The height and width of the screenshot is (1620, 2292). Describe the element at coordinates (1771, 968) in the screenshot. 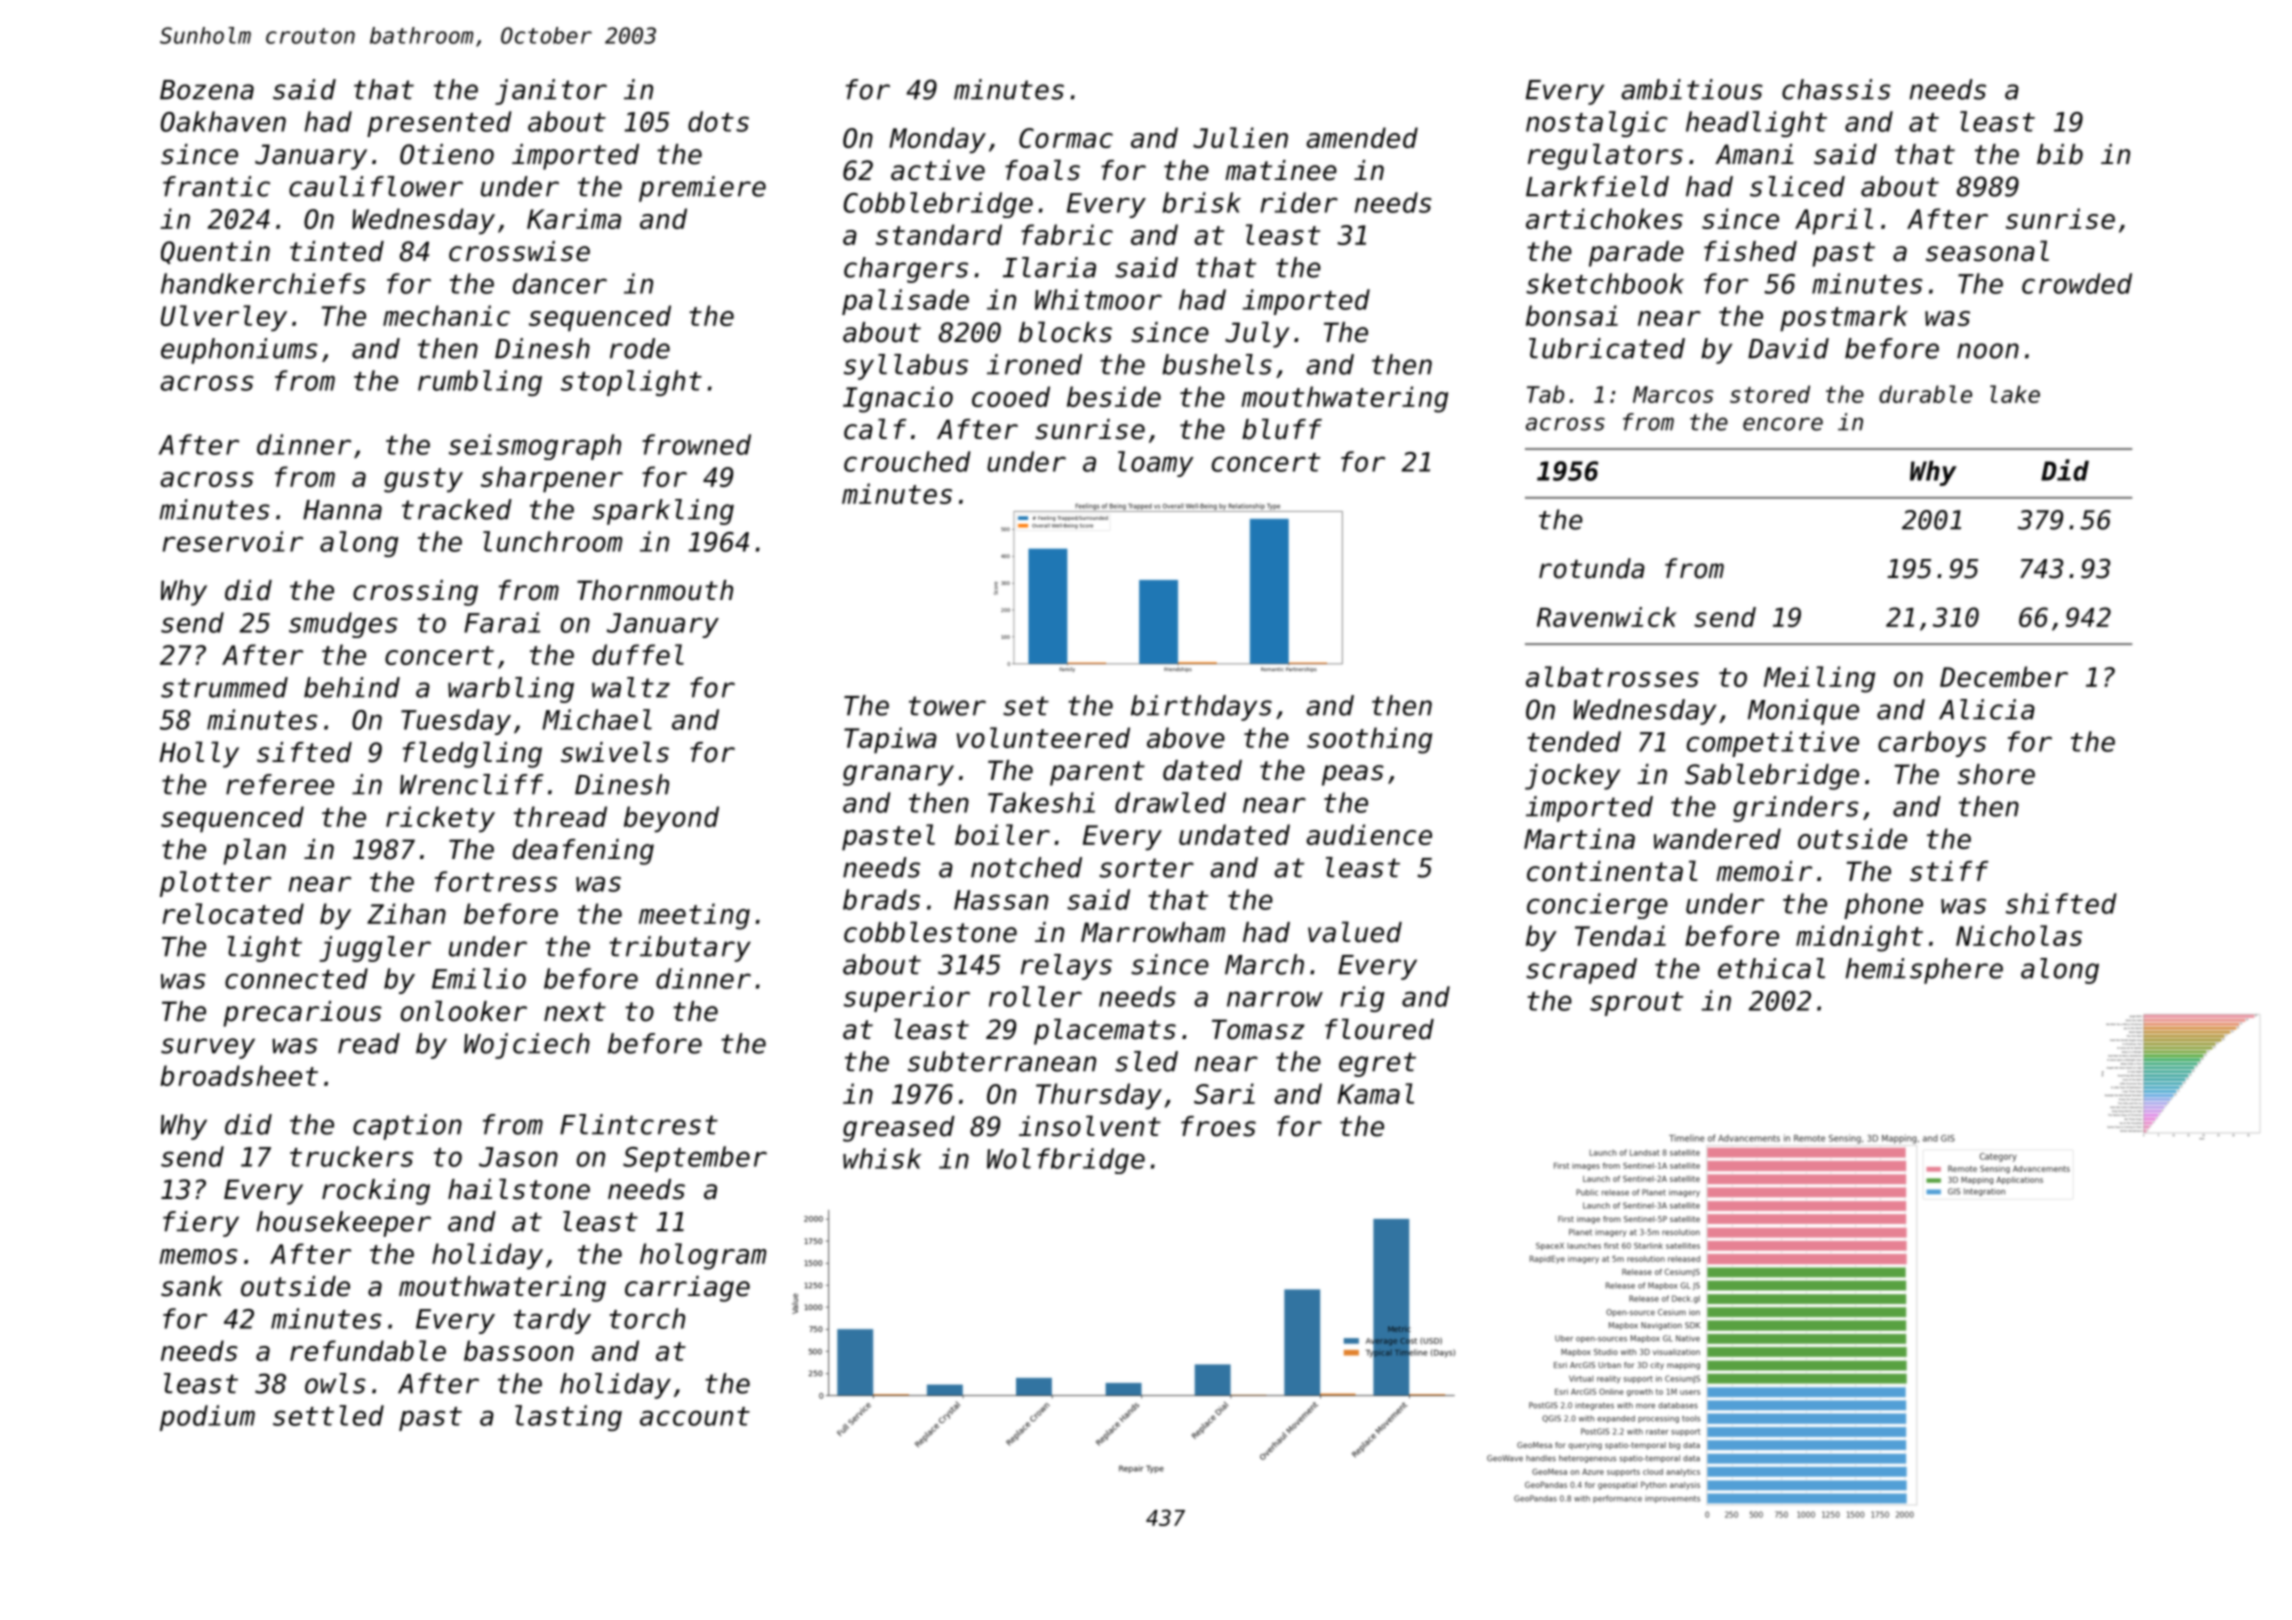

I see `ethical` at that location.
